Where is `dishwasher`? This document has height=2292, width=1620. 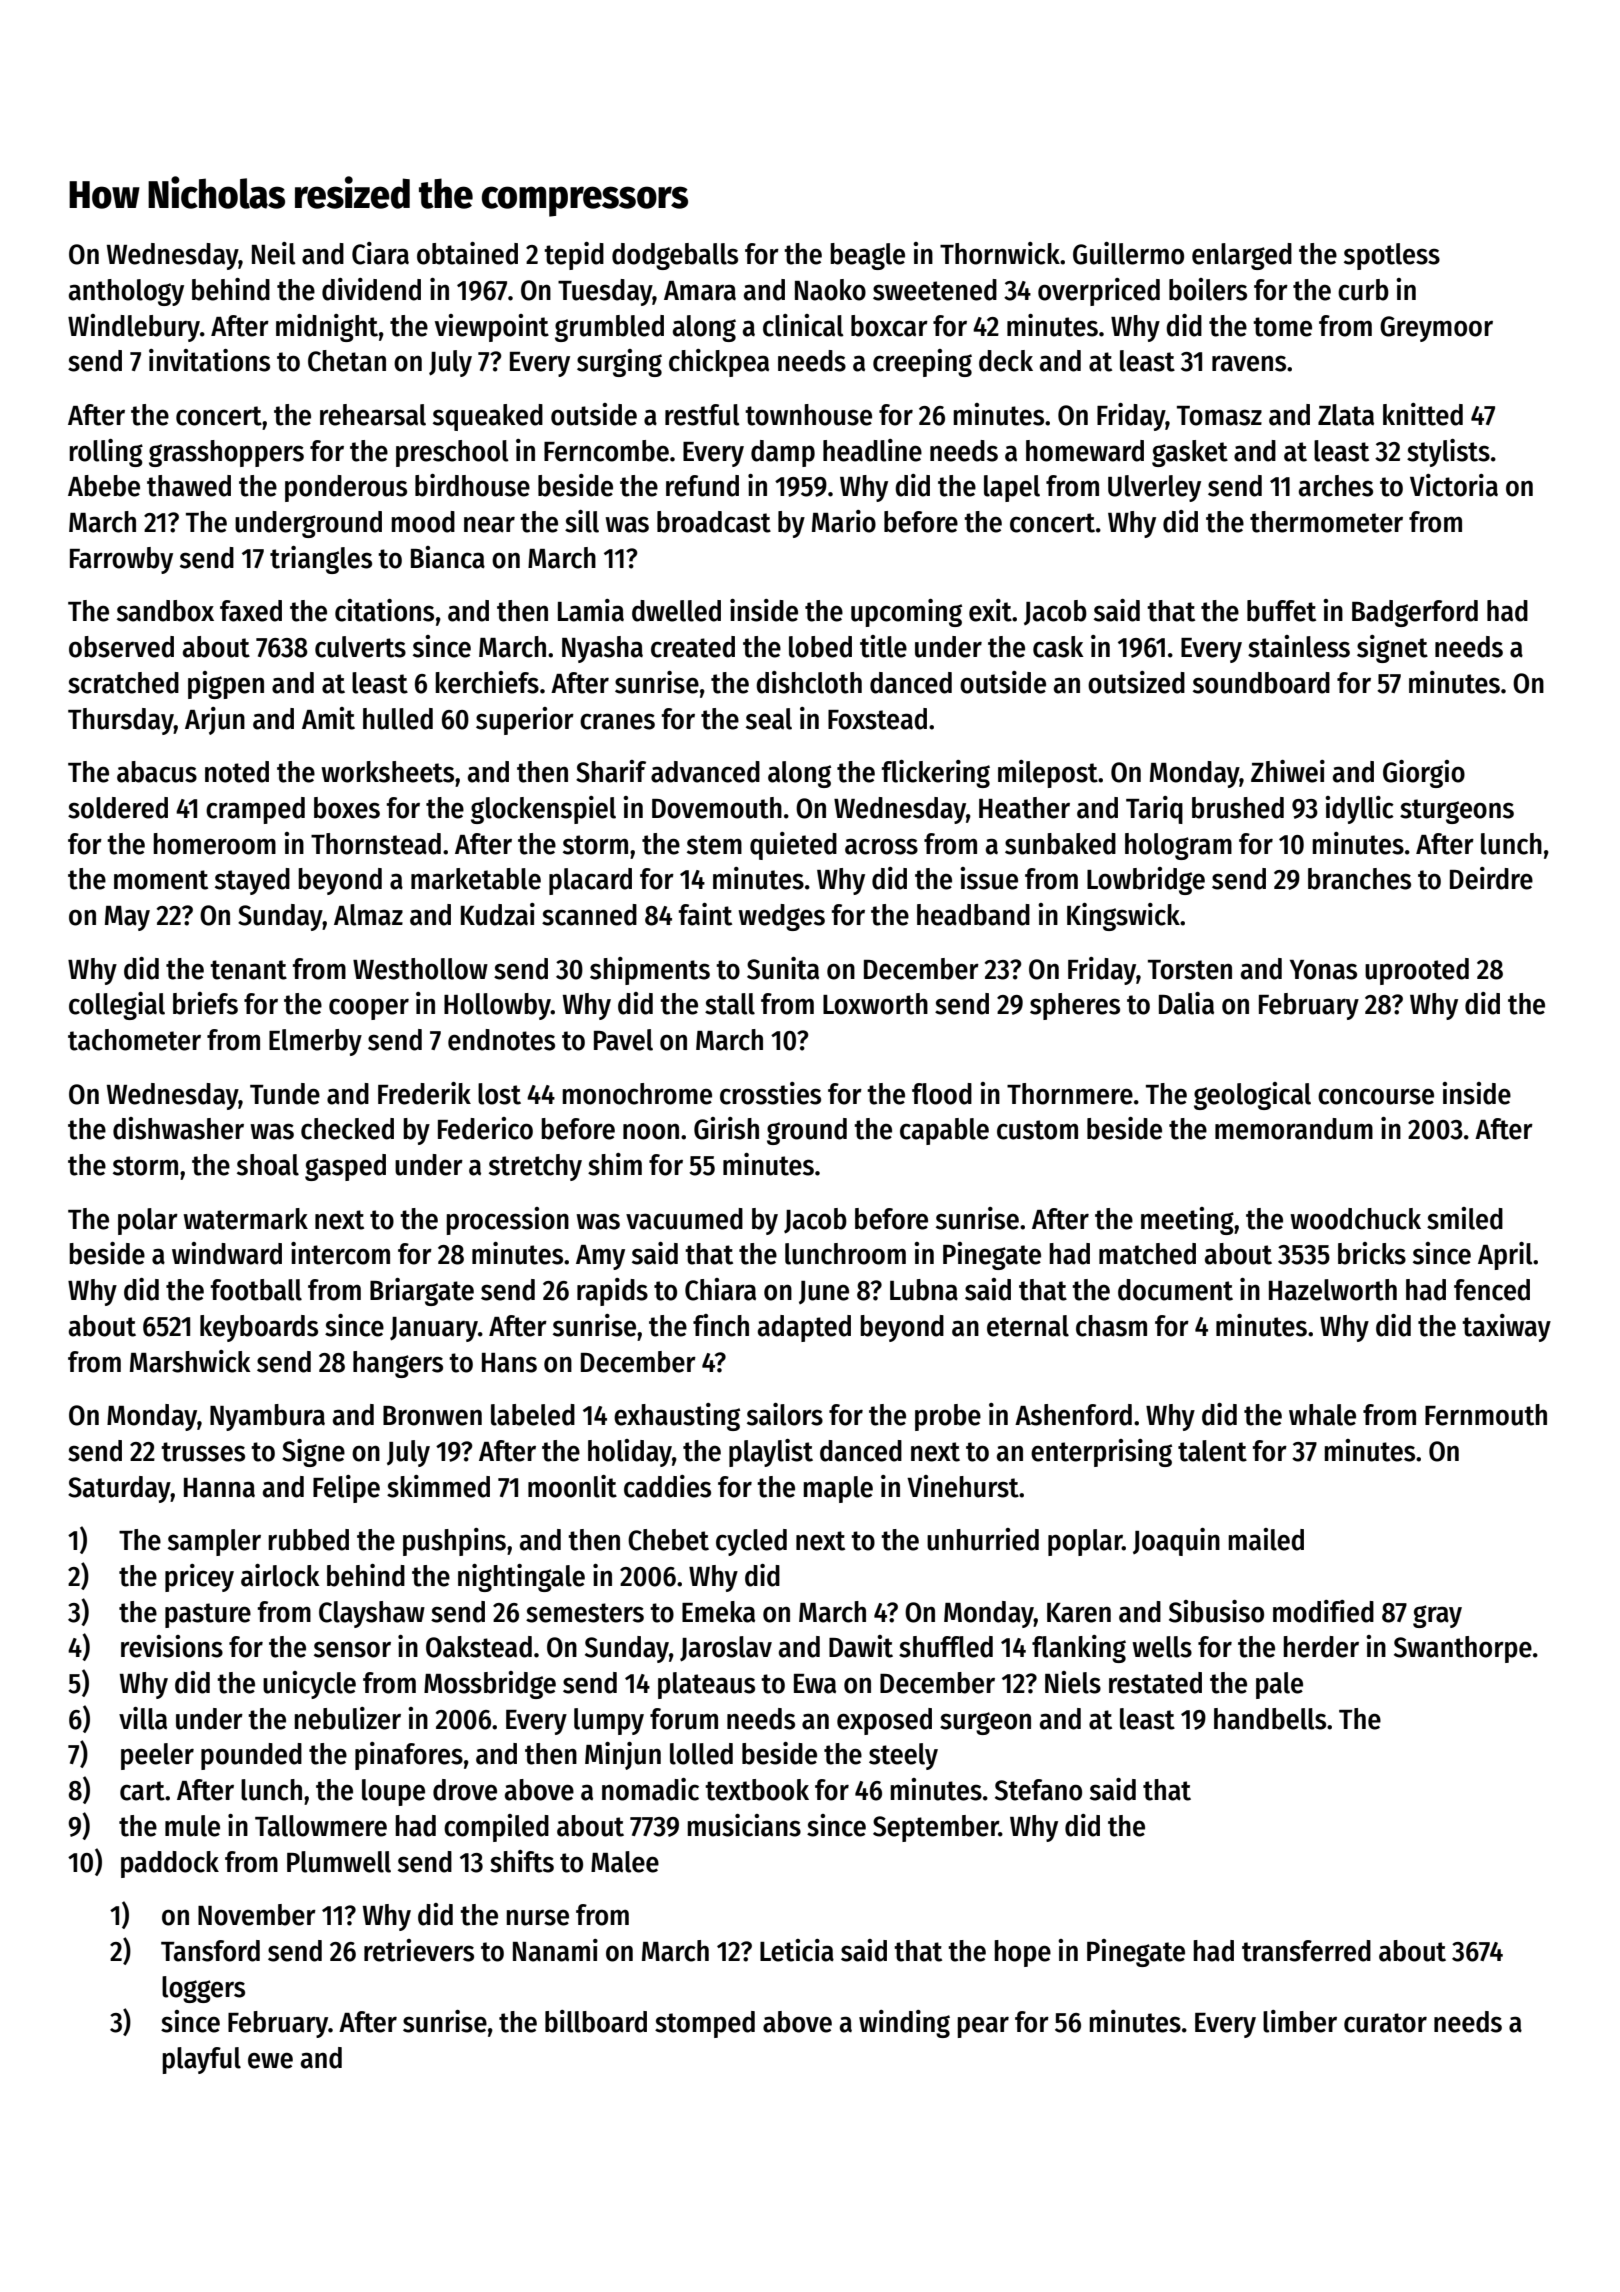
dishwasher is located at coordinates (178, 1128).
